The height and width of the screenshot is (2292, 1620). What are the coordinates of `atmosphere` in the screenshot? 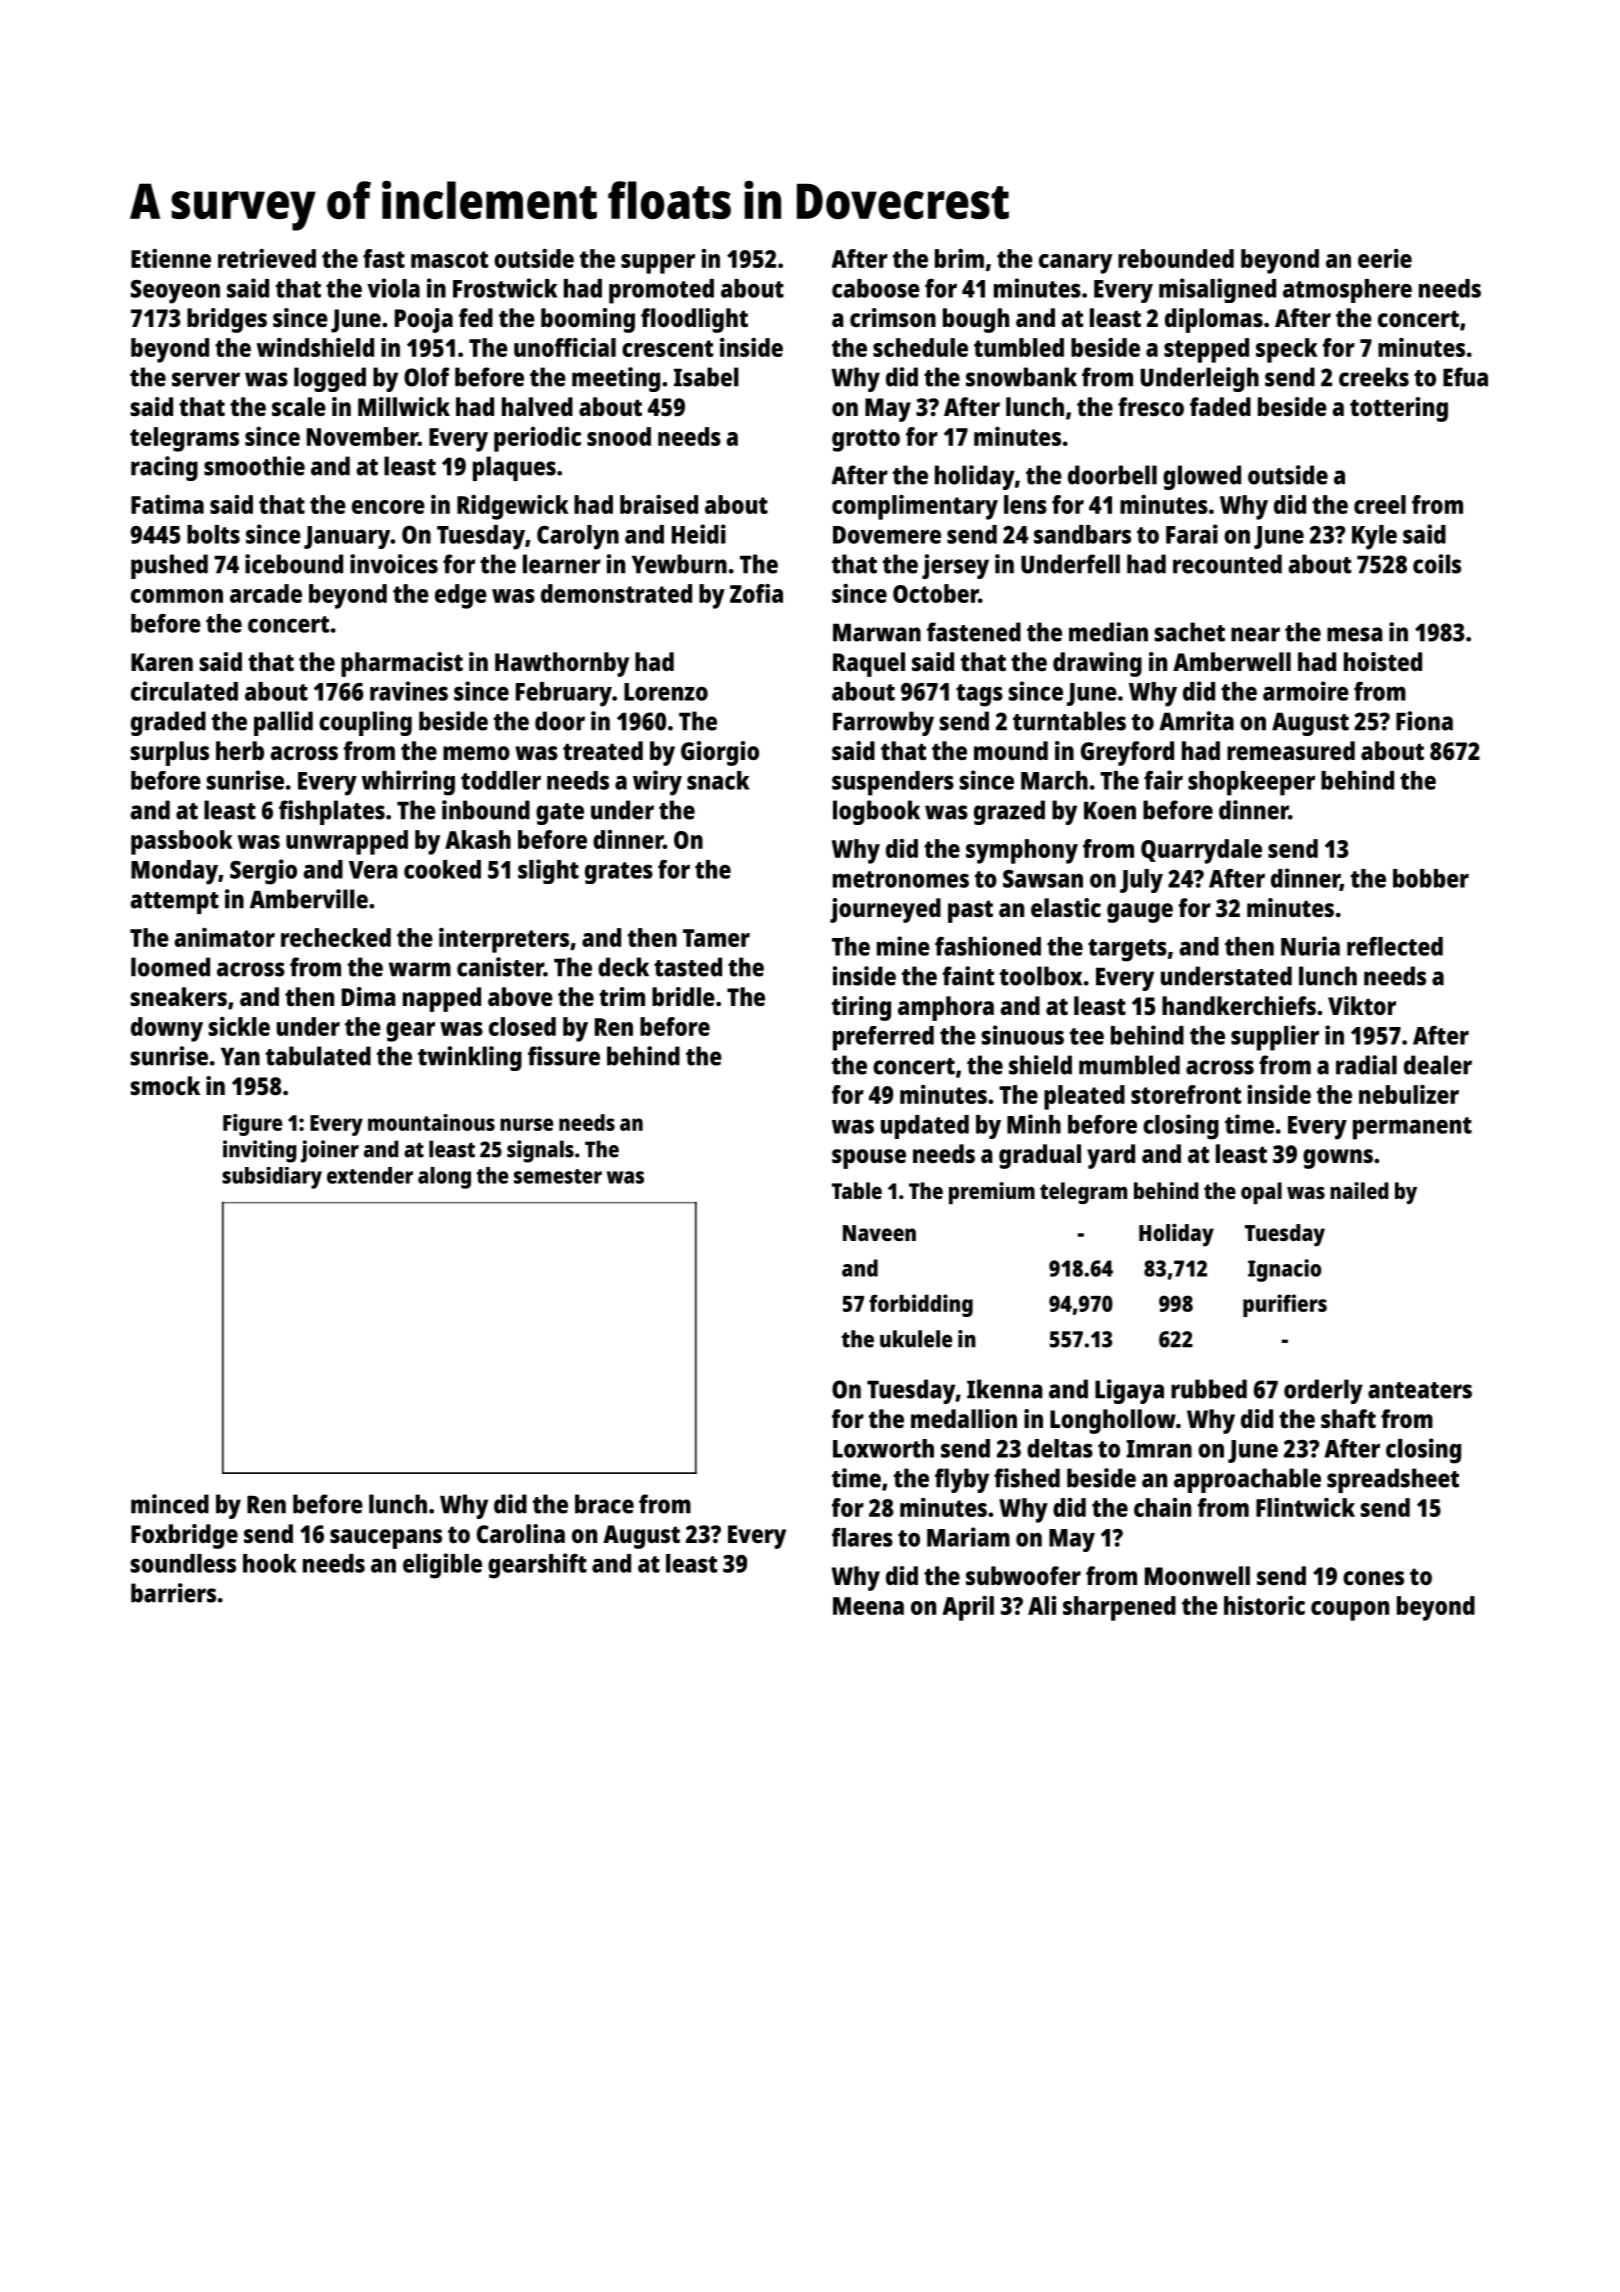 It's located at (1347, 291).
